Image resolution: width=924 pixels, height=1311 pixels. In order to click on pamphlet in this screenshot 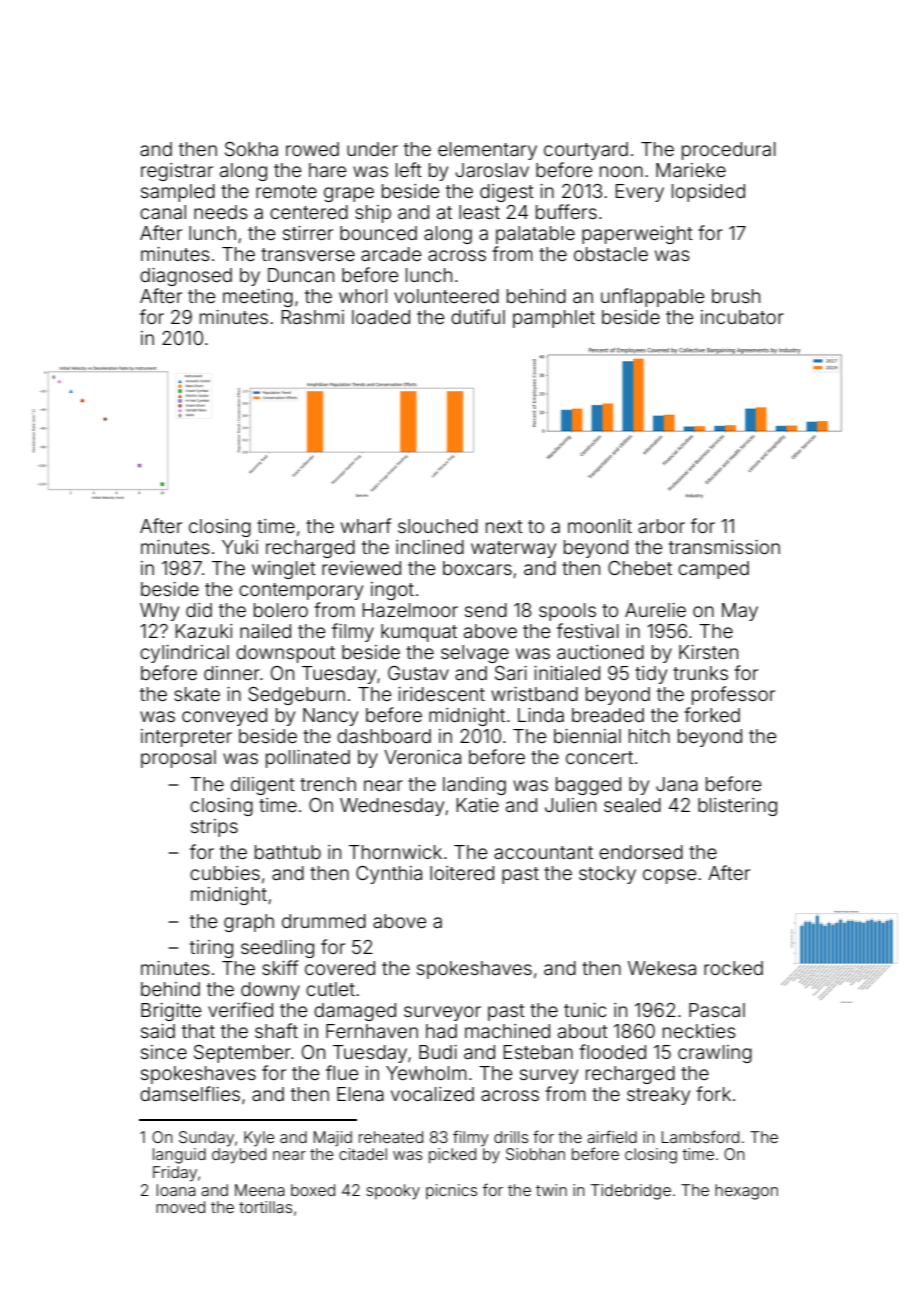, I will do `click(554, 319)`.
